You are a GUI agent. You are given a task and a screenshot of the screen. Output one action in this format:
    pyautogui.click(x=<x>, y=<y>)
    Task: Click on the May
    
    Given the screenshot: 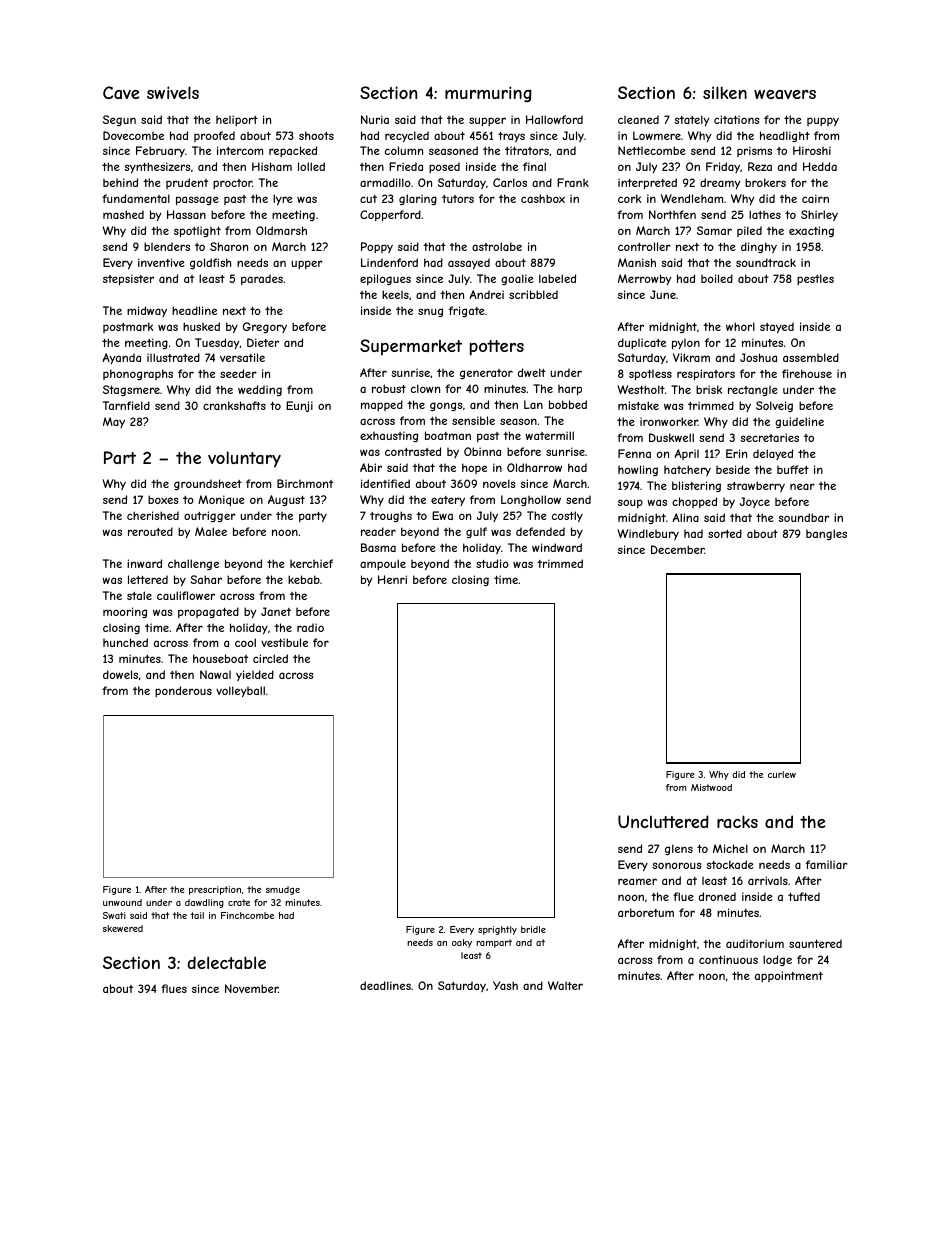 What is the action you would take?
    pyautogui.click(x=114, y=422)
